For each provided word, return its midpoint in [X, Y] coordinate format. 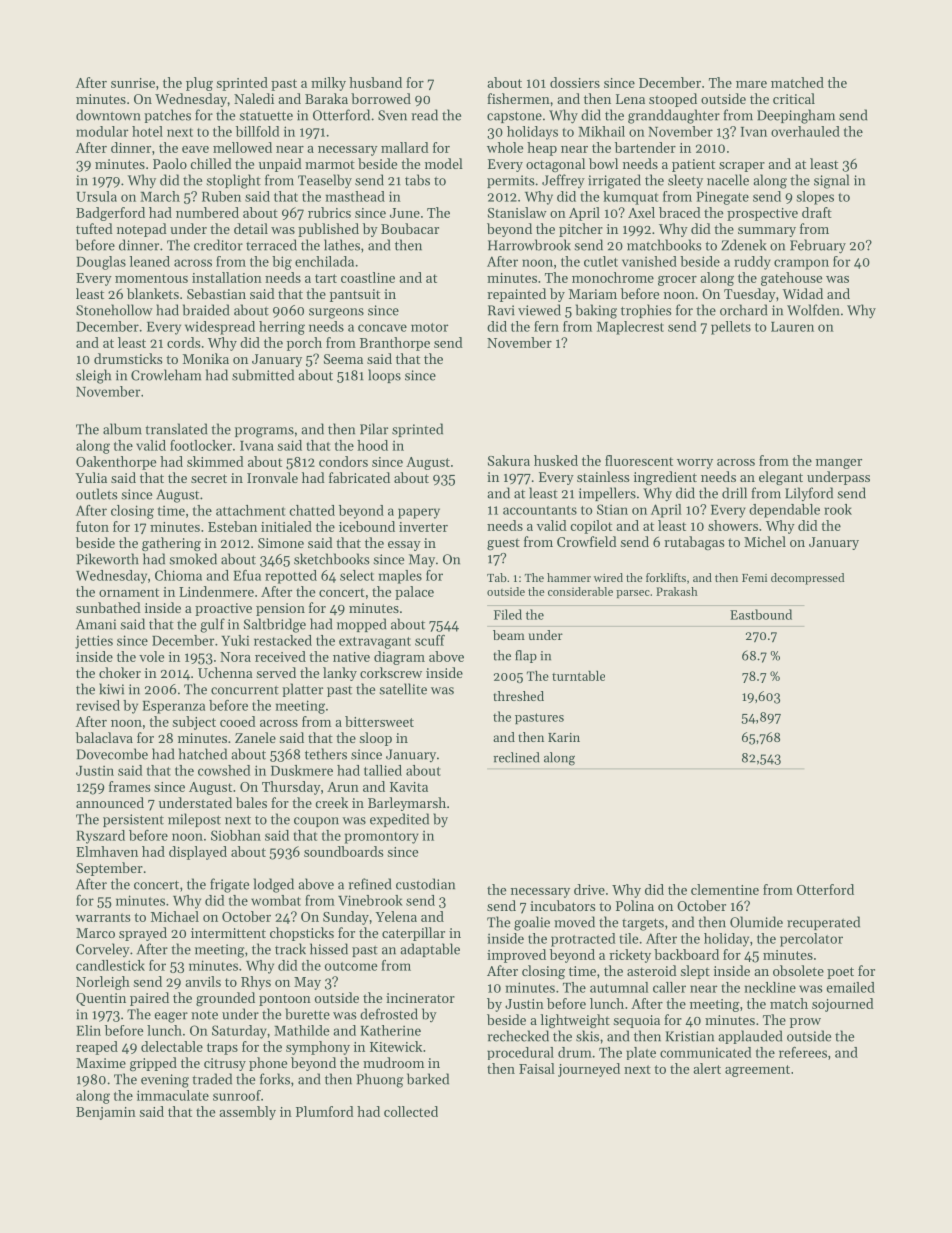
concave [382, 328]
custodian [425, 884]
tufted [94, 228]
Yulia [91, 477]
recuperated [823, 923]
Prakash [677, 591]
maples [400, 577]
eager [171, 1017]
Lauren [792, 327]
